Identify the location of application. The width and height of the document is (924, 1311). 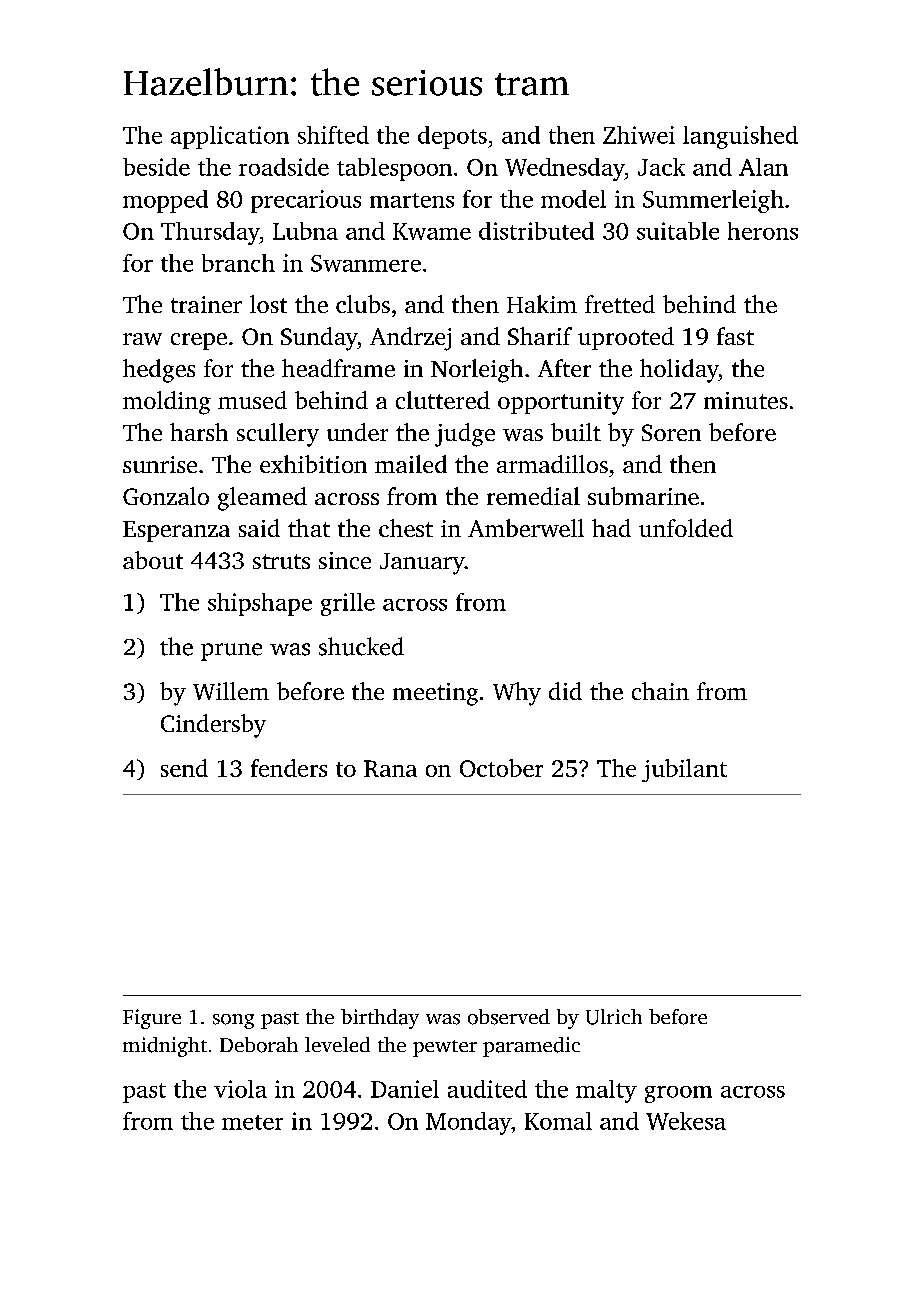
(230, 137).
